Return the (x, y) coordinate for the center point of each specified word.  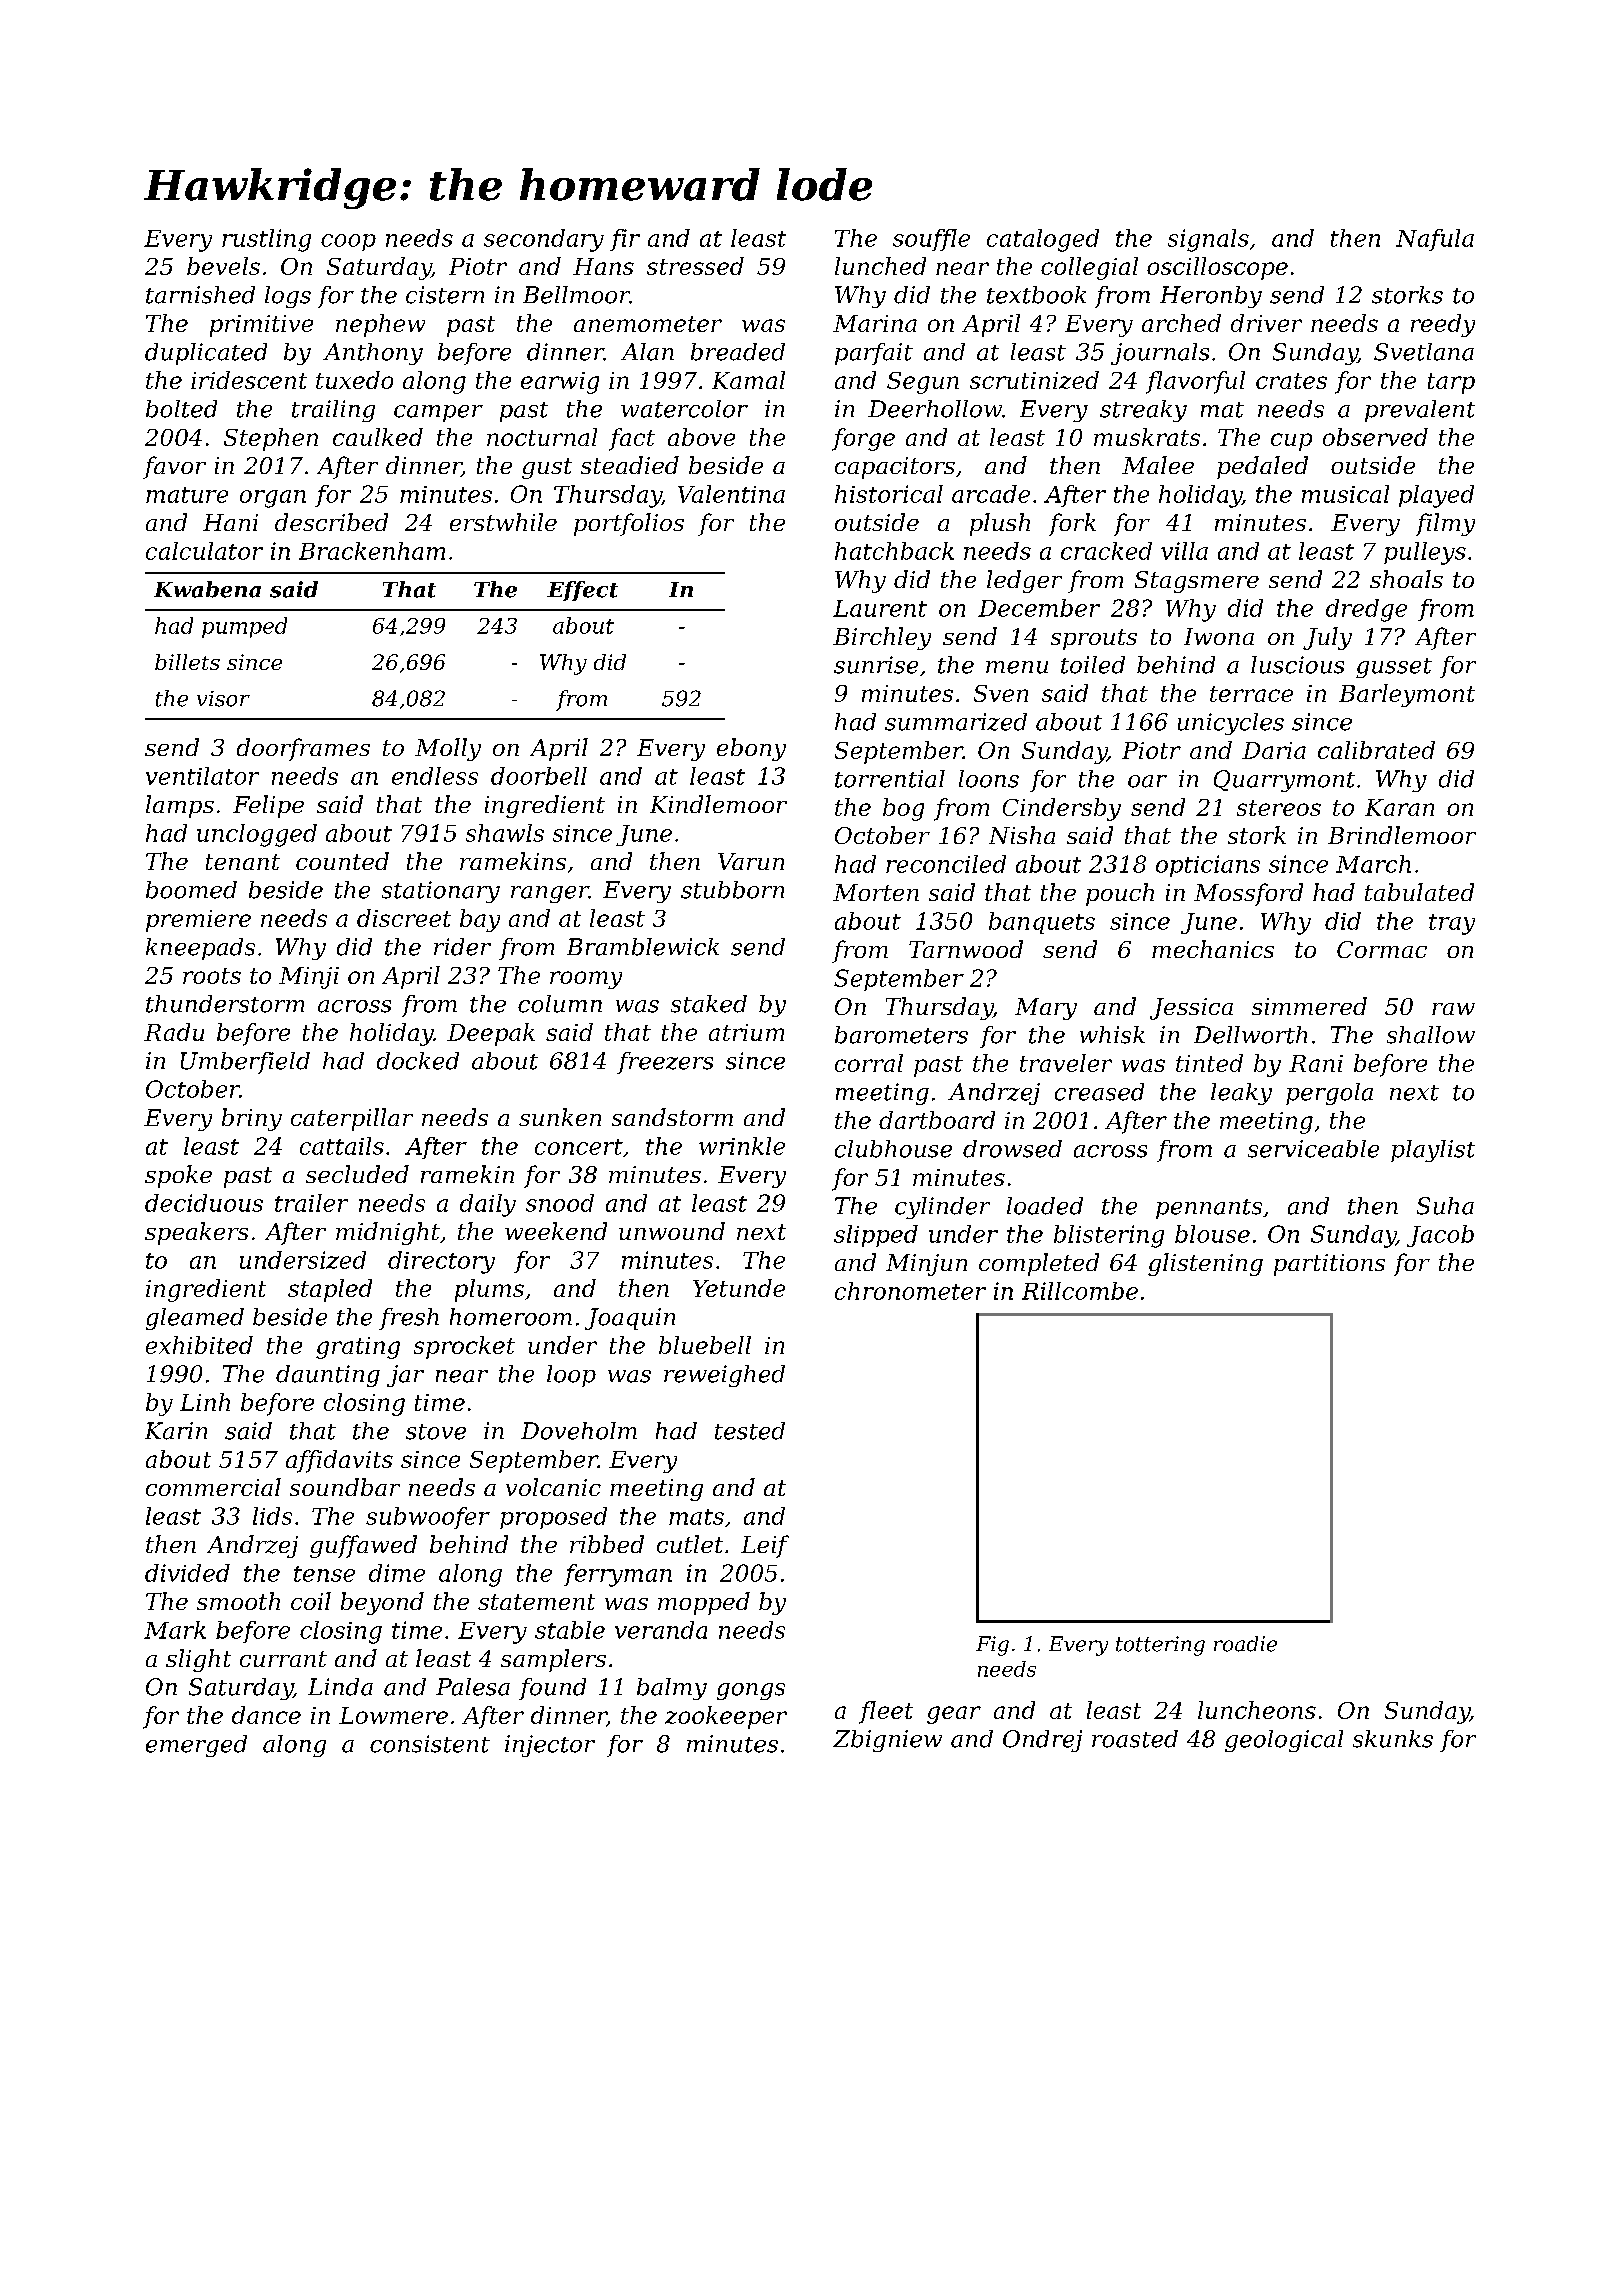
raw (1453, 1009)
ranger (550, 894)
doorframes (303, 749)
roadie (1245, 1644)
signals (1208, 240)
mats (696, 1517)
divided (187, 1573)
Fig (992, 1646)
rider (462, 947)
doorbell (539, 776)
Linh (205, 1402)
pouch (1120, 894)
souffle (931, 240)
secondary (544, 240)
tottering (1160, 1646)
